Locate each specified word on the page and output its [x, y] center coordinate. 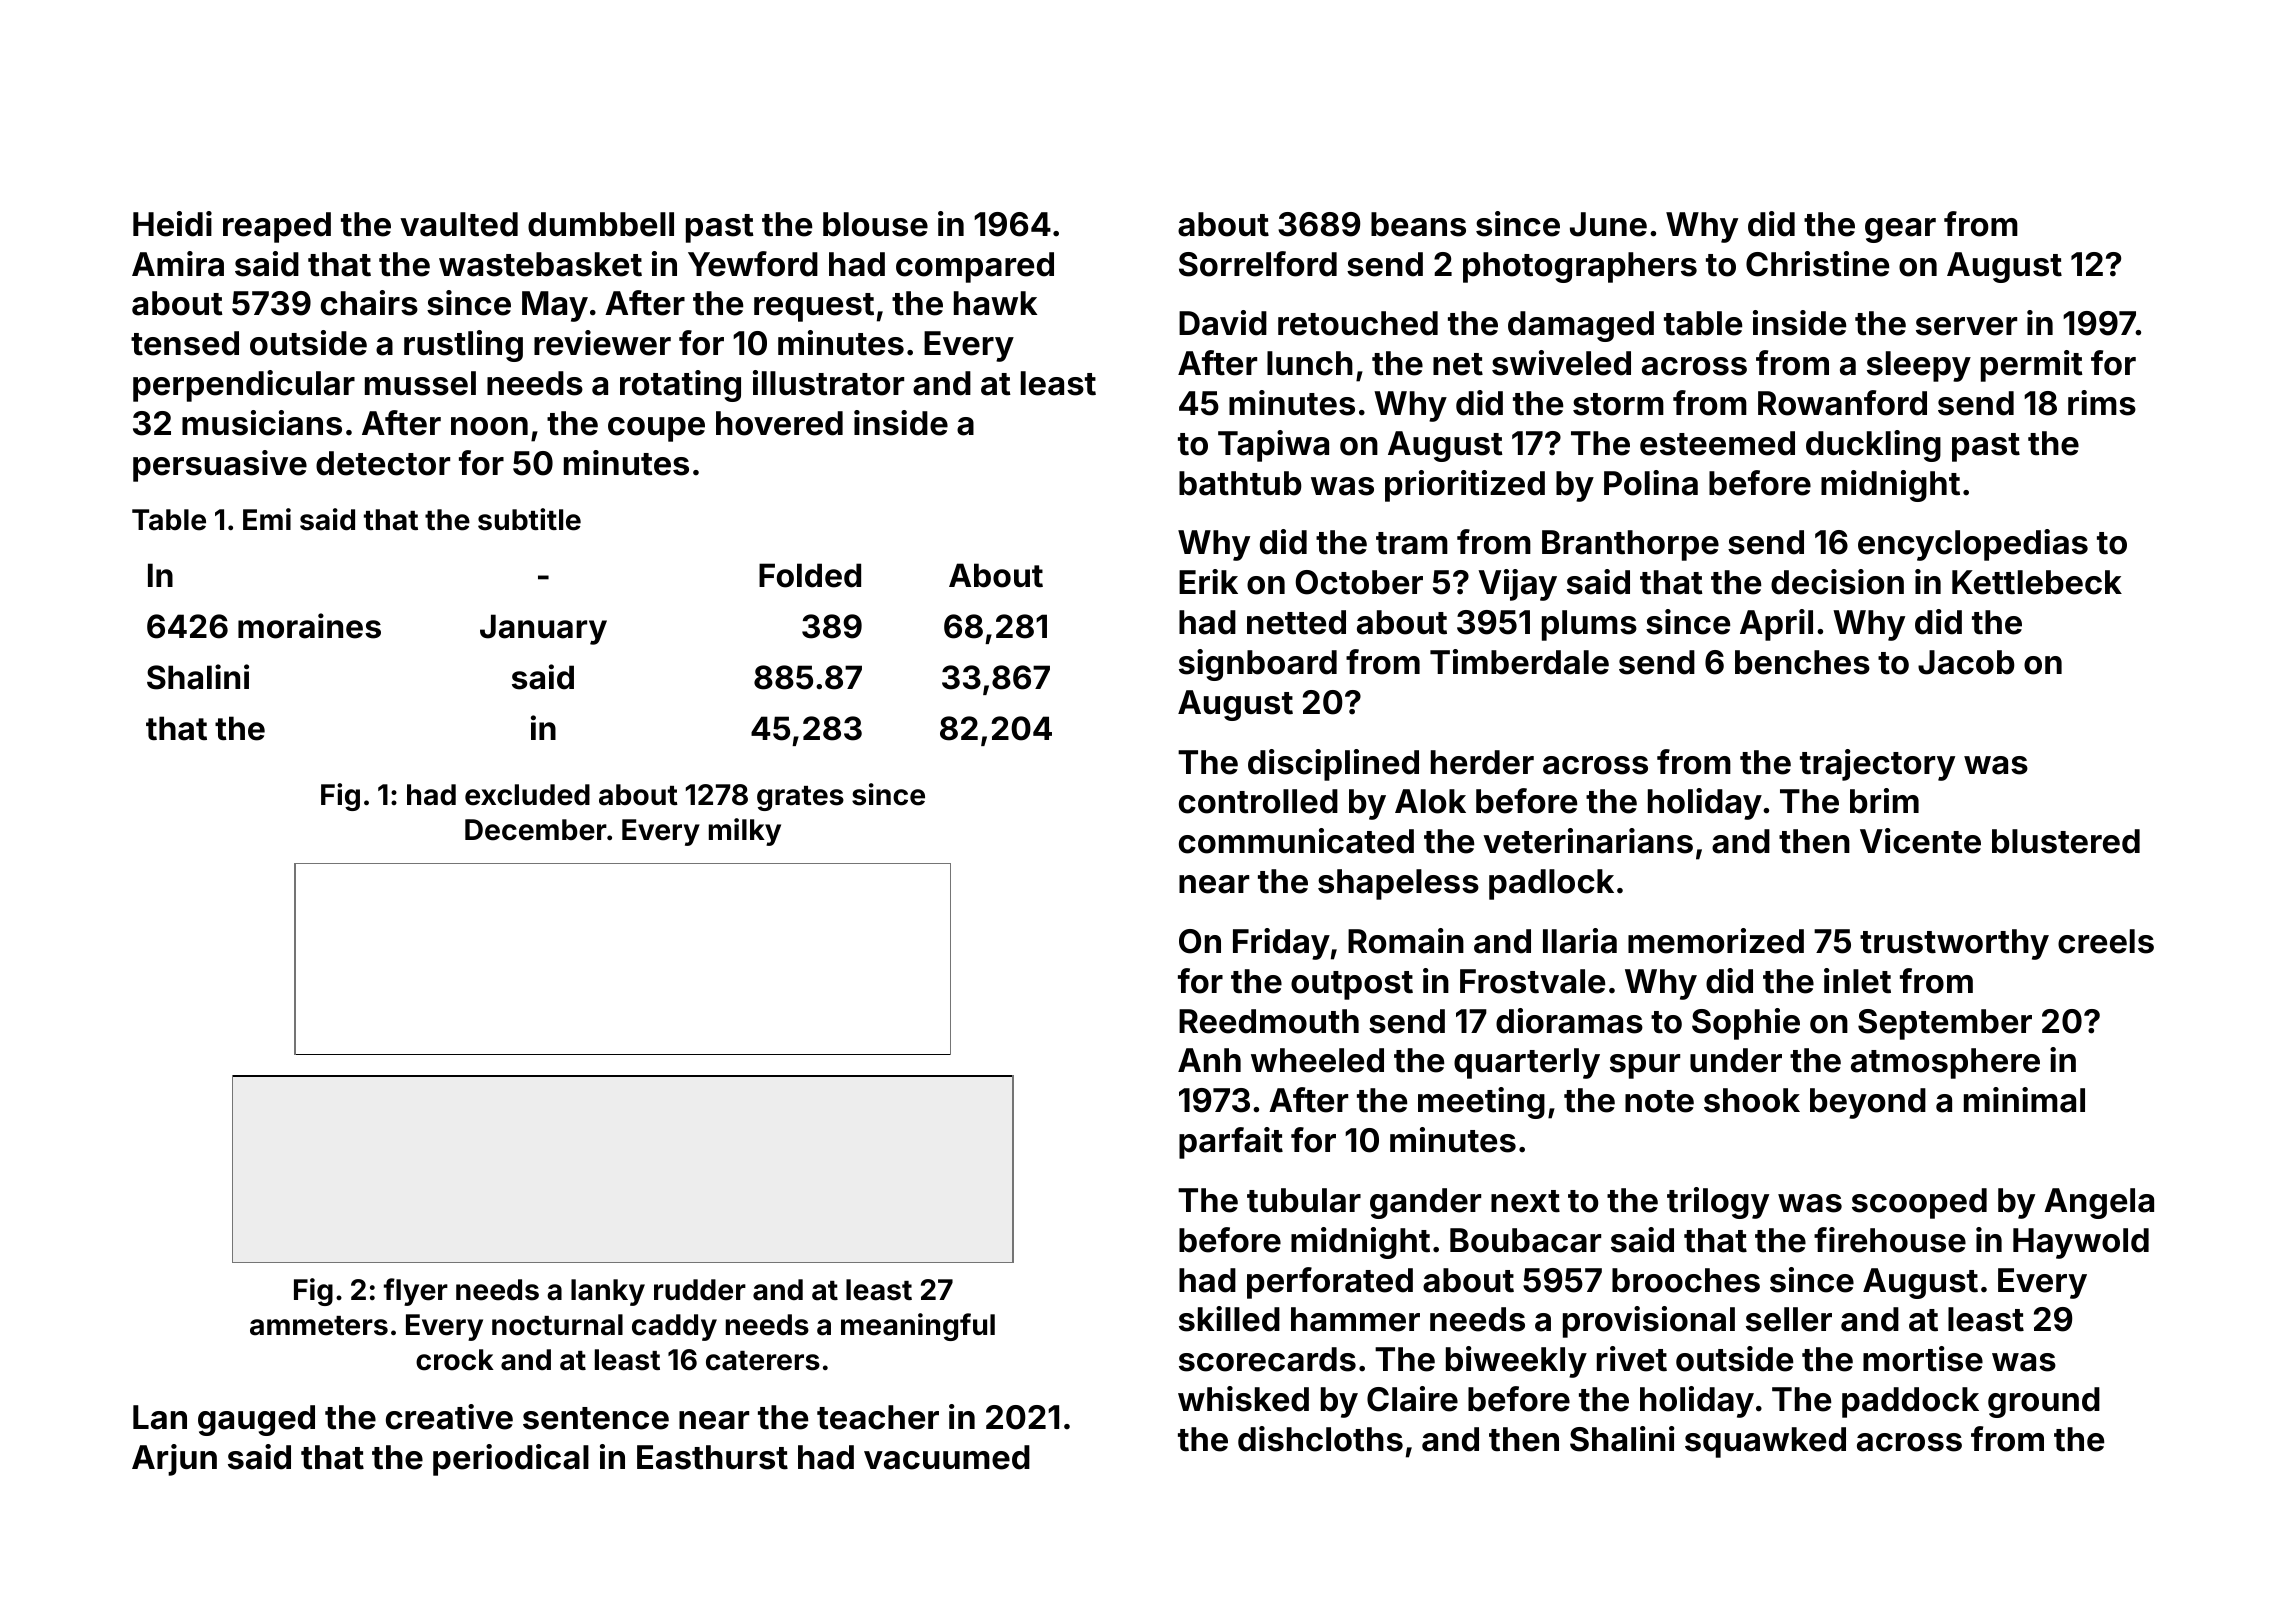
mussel [420, 383]
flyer [416, 1292]
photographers [1580, 267]
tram [1412, 543]
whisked [1243, 1399]
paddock [1910, 1402]
